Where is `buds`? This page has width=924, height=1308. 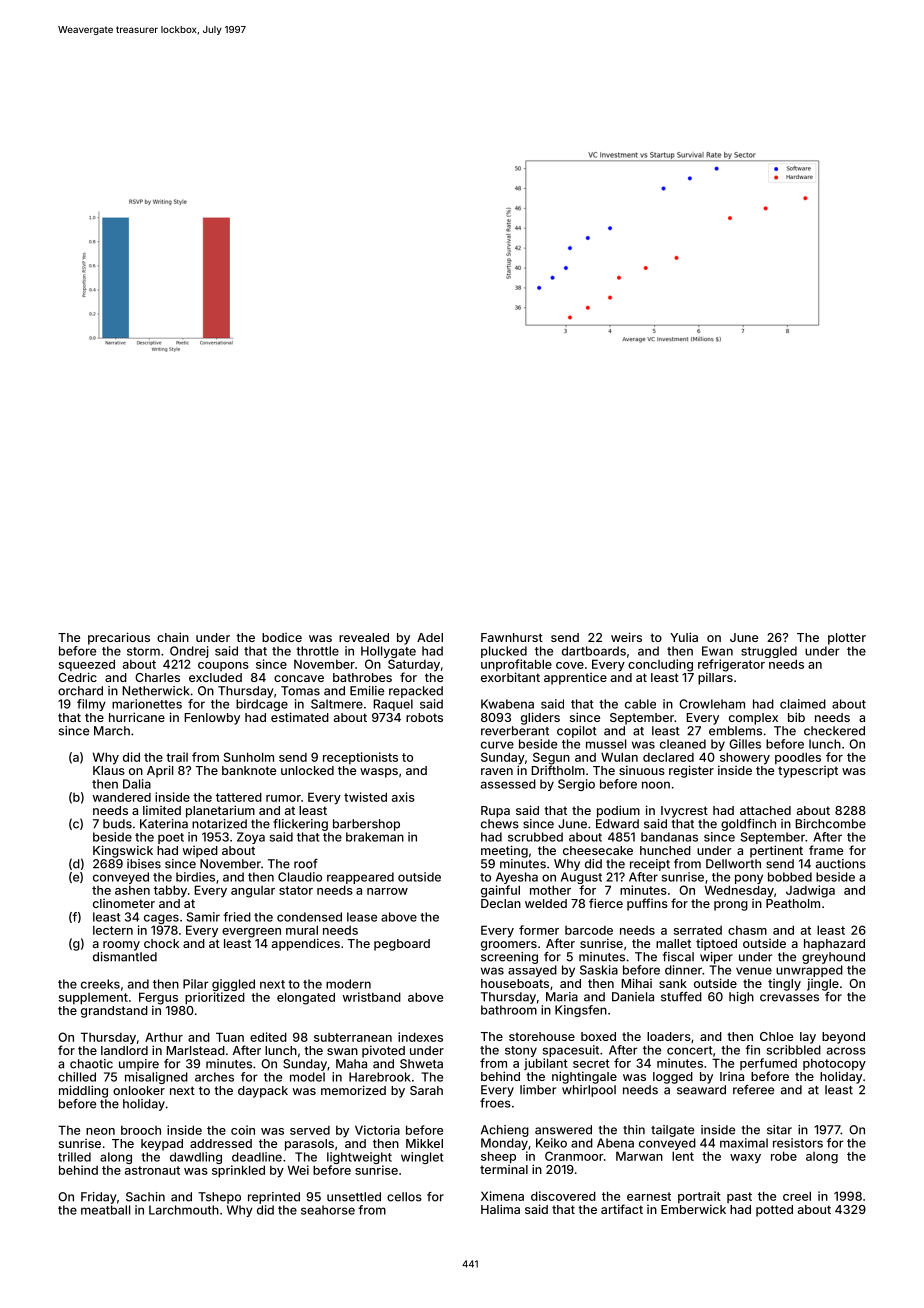
buds is located at coordinates (117, 824).
